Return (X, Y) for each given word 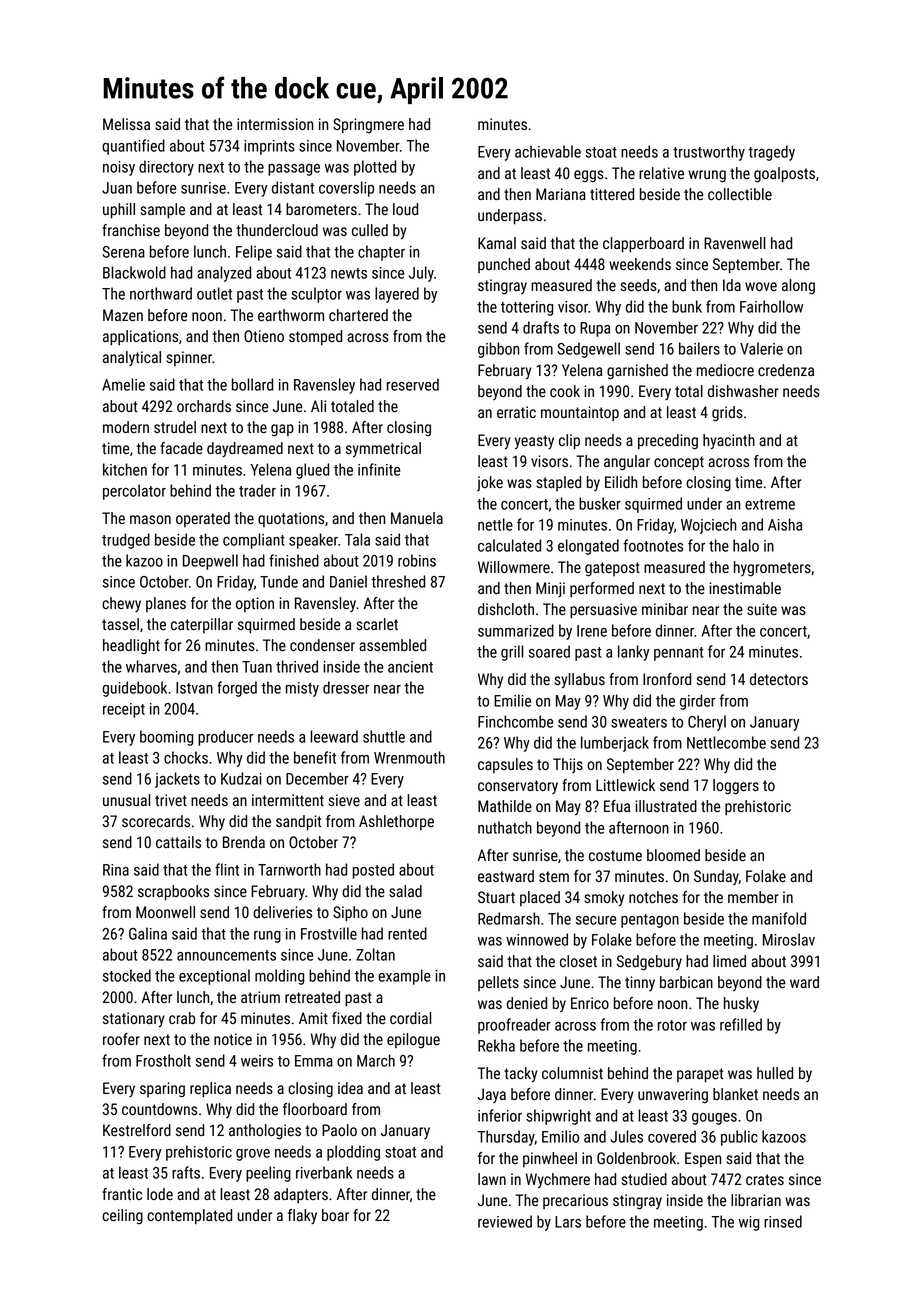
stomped (315, 338)
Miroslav (789, 939)
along (798, 287)
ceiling (122, 1217)
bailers (699, 348)
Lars (568, 1222)
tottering (527, 308)
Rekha (496, 1045)
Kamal (497, 243)
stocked (127, 975)
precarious (575, 1201)
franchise (131, 230)
